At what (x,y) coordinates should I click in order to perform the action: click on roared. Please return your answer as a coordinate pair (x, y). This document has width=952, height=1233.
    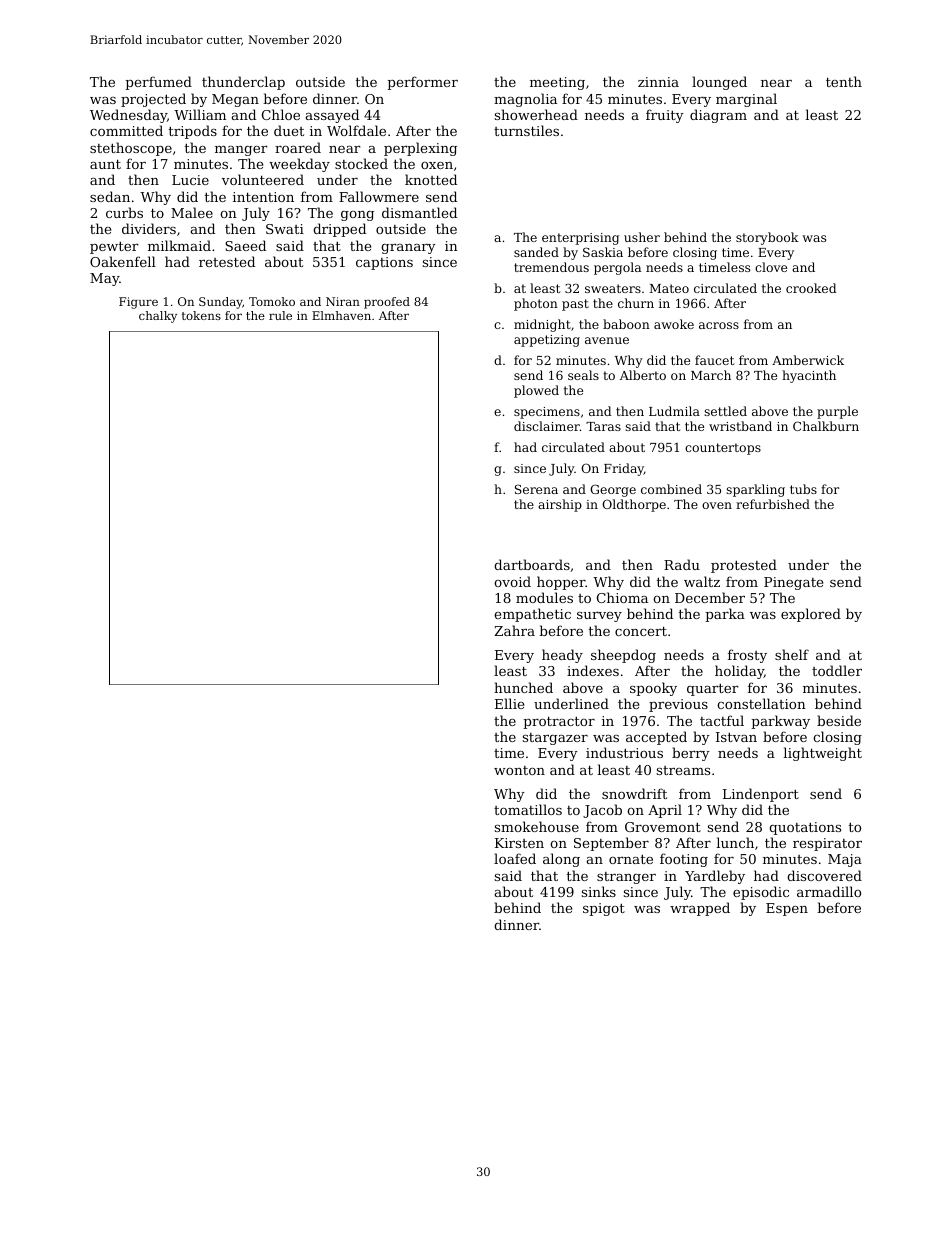
    Looking at the image, I should click on (298, 147).
